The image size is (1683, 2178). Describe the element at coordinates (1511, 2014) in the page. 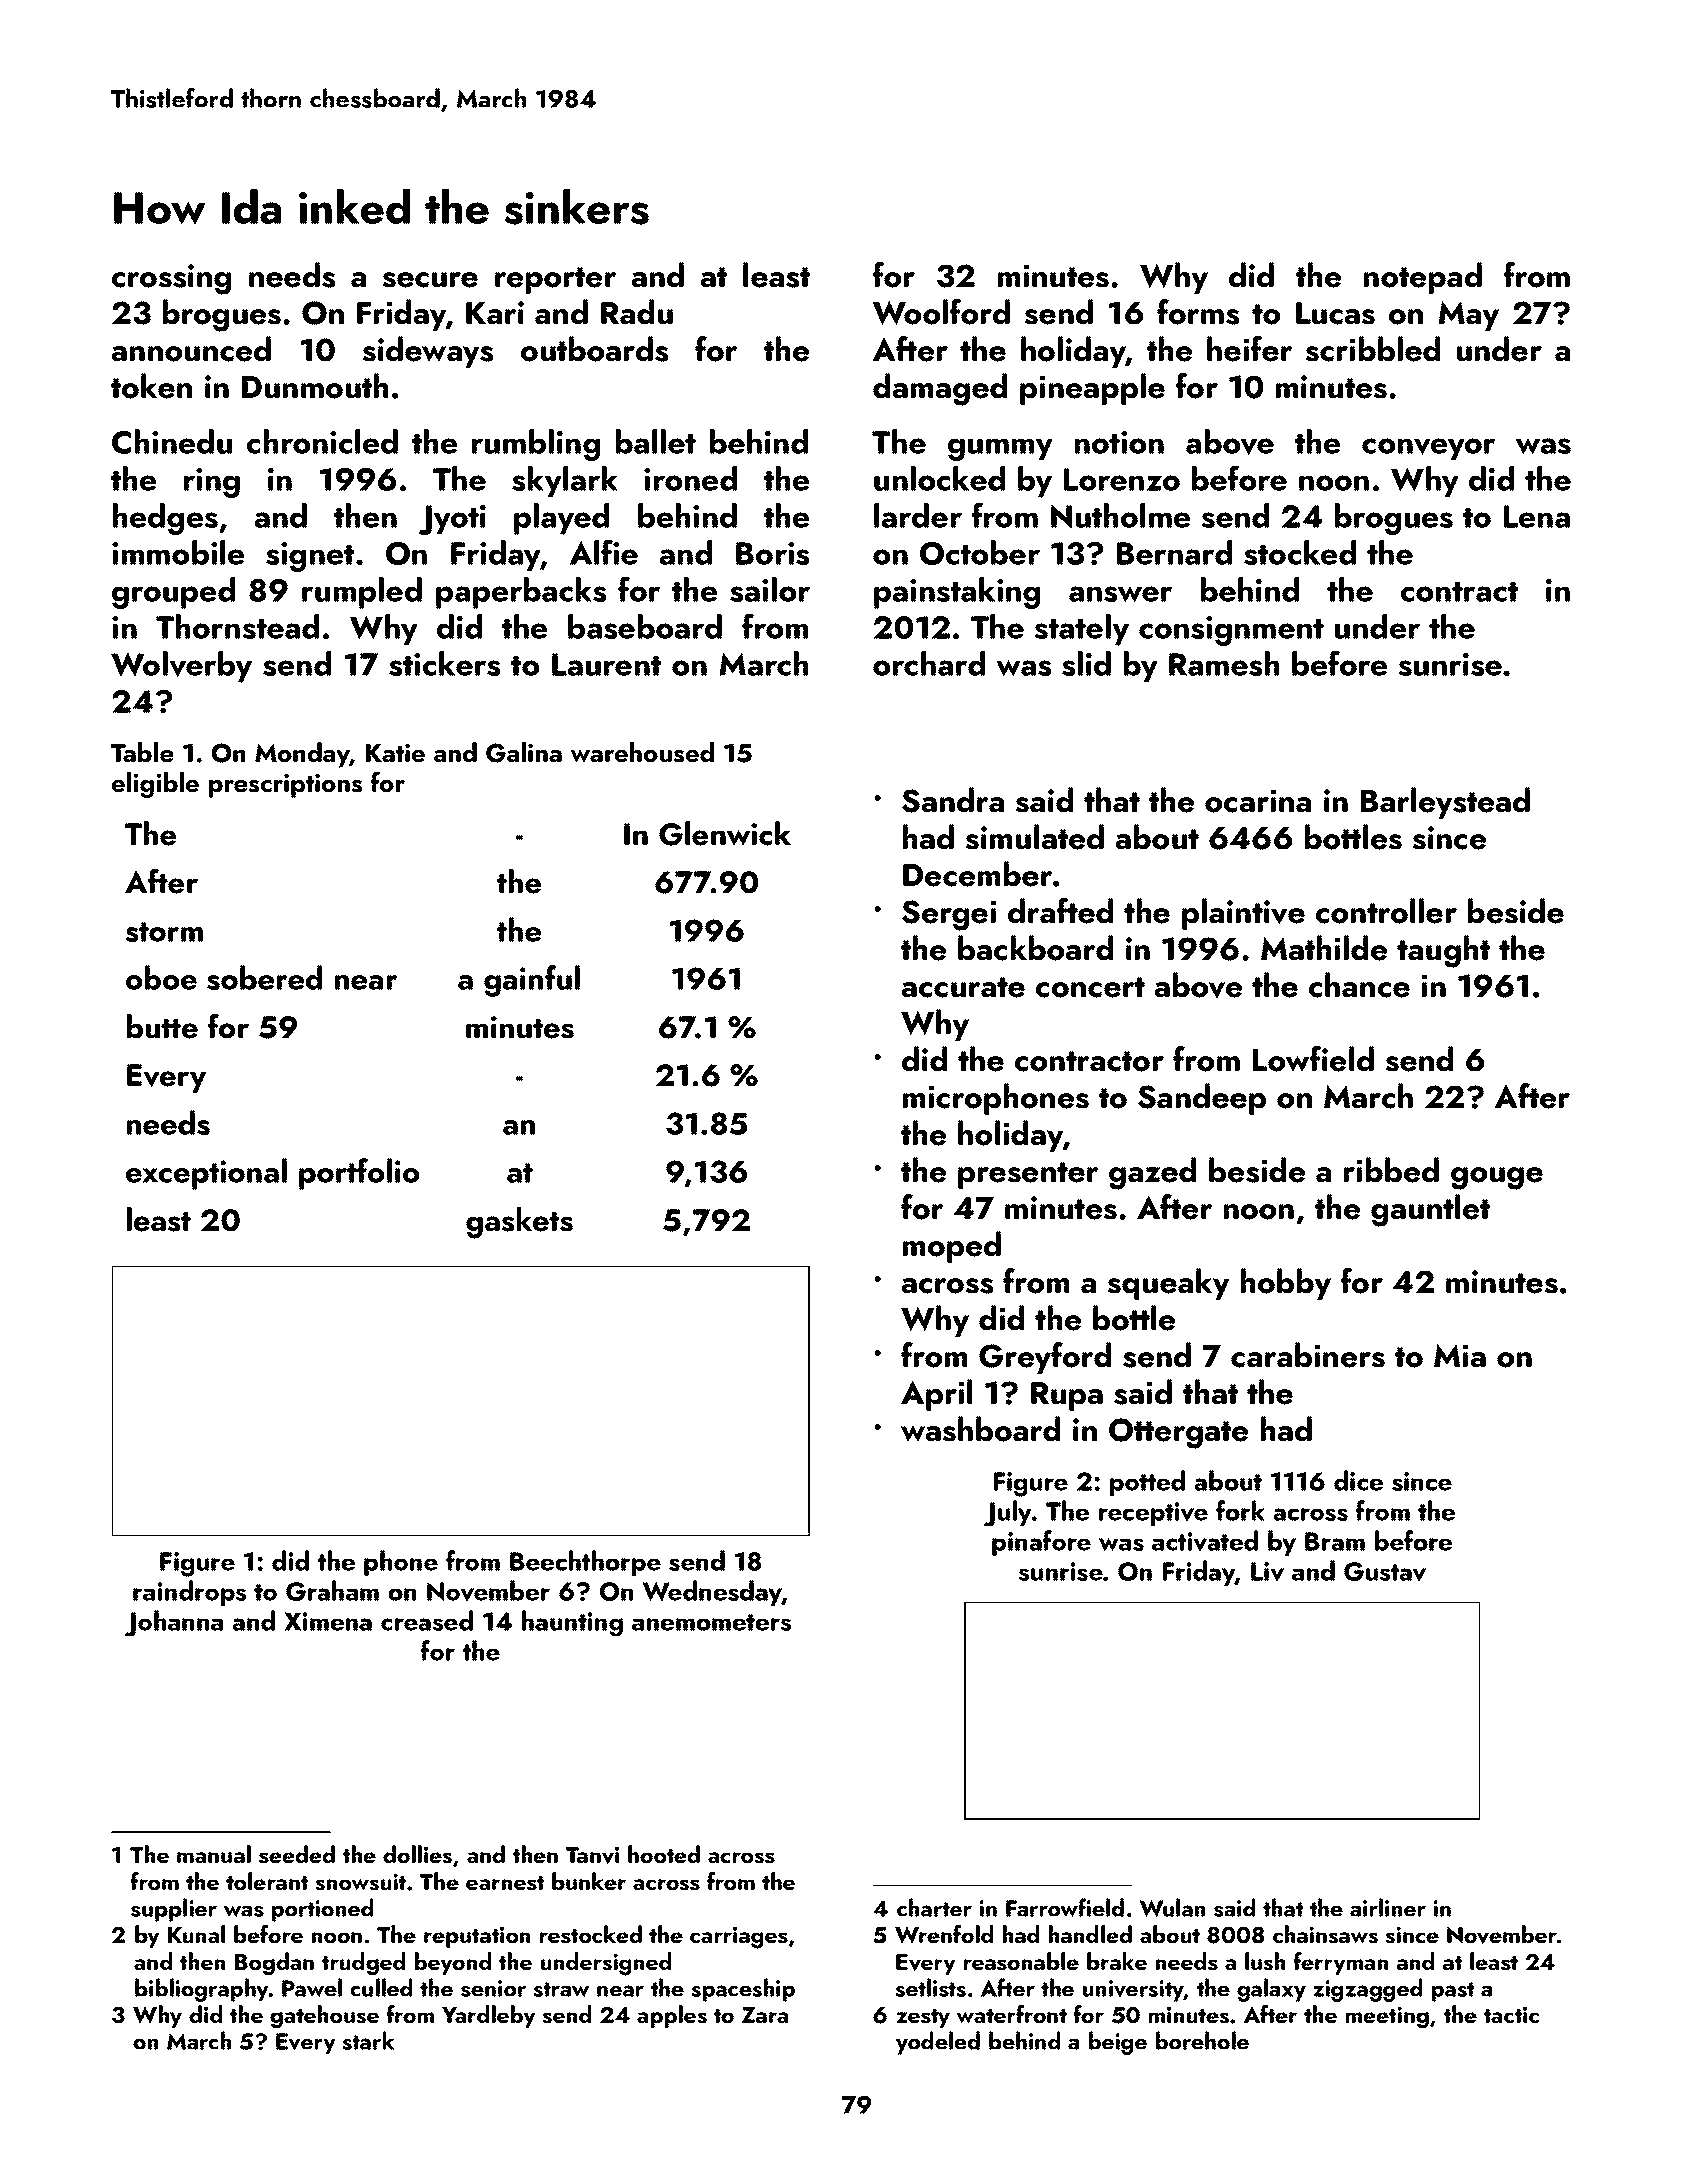

I see `tactic` at that location.
